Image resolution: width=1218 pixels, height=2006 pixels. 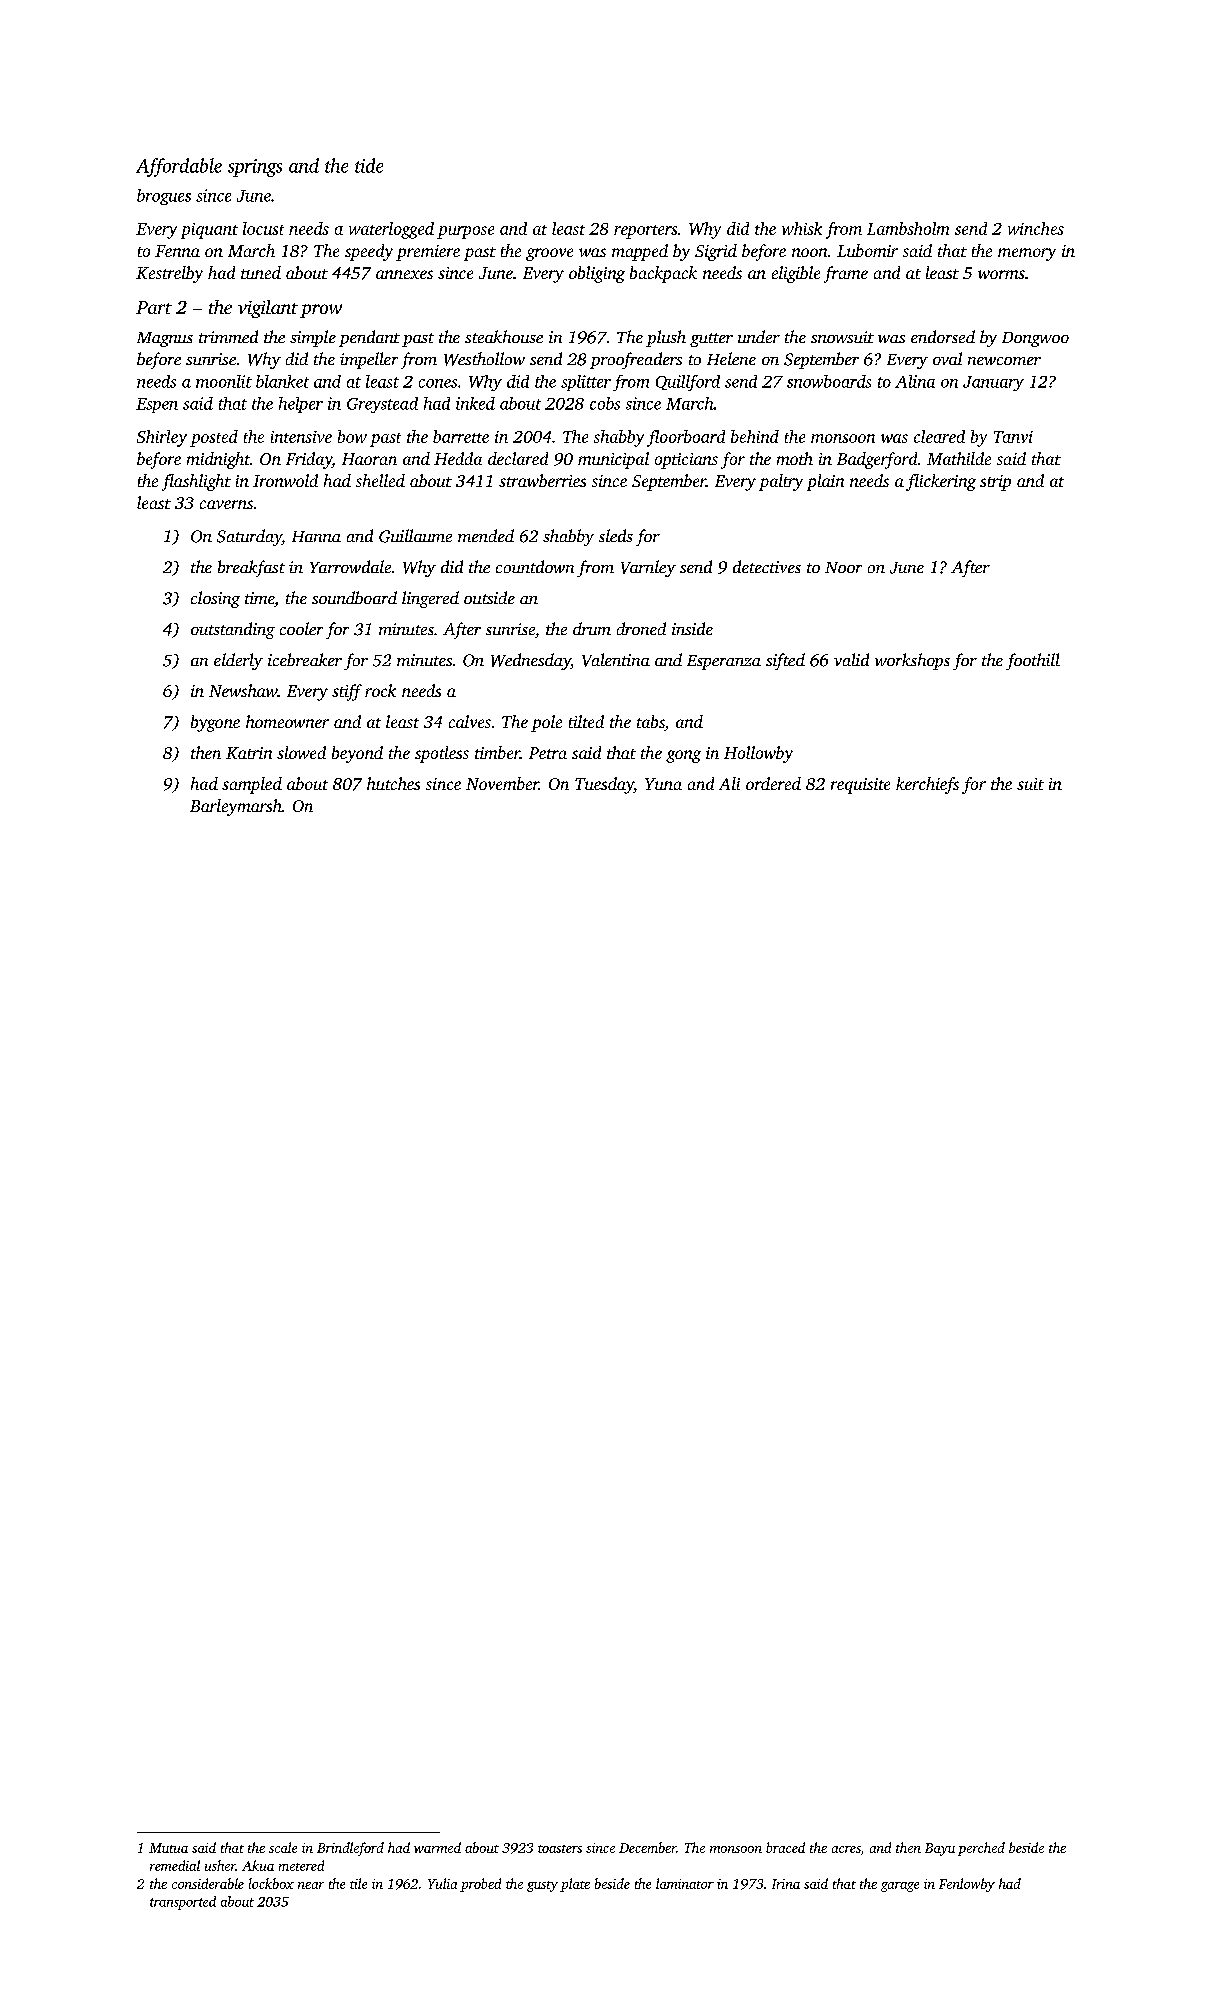 What do you see at coordinates (382, 405) in the image?
I see `Greystead` at bounding box center [382, 405].
